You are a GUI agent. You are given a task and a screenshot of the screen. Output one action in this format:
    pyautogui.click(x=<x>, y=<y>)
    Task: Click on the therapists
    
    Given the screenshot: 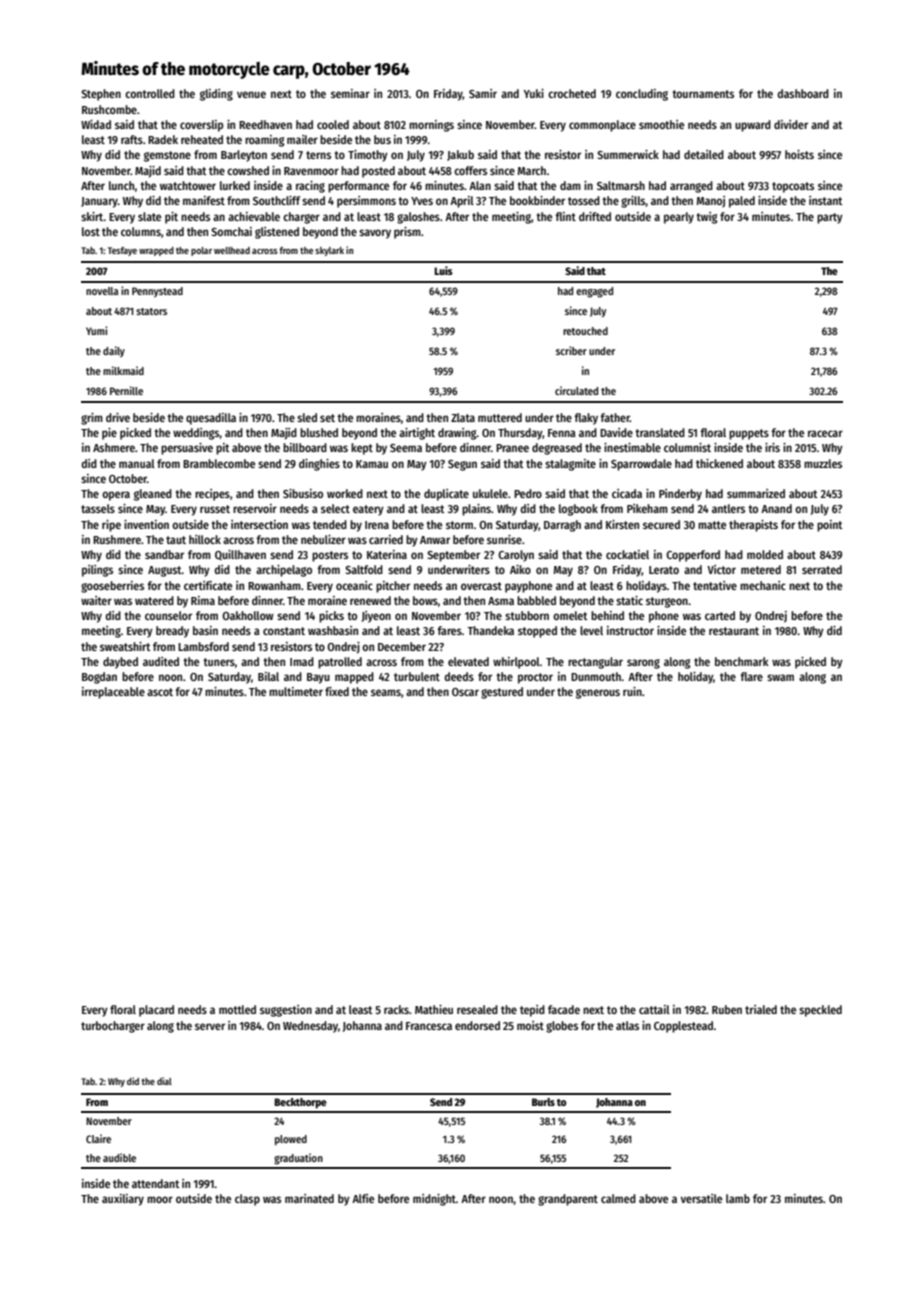 What is the action you would take?
    pyautogui.click(x=753, y=526)
